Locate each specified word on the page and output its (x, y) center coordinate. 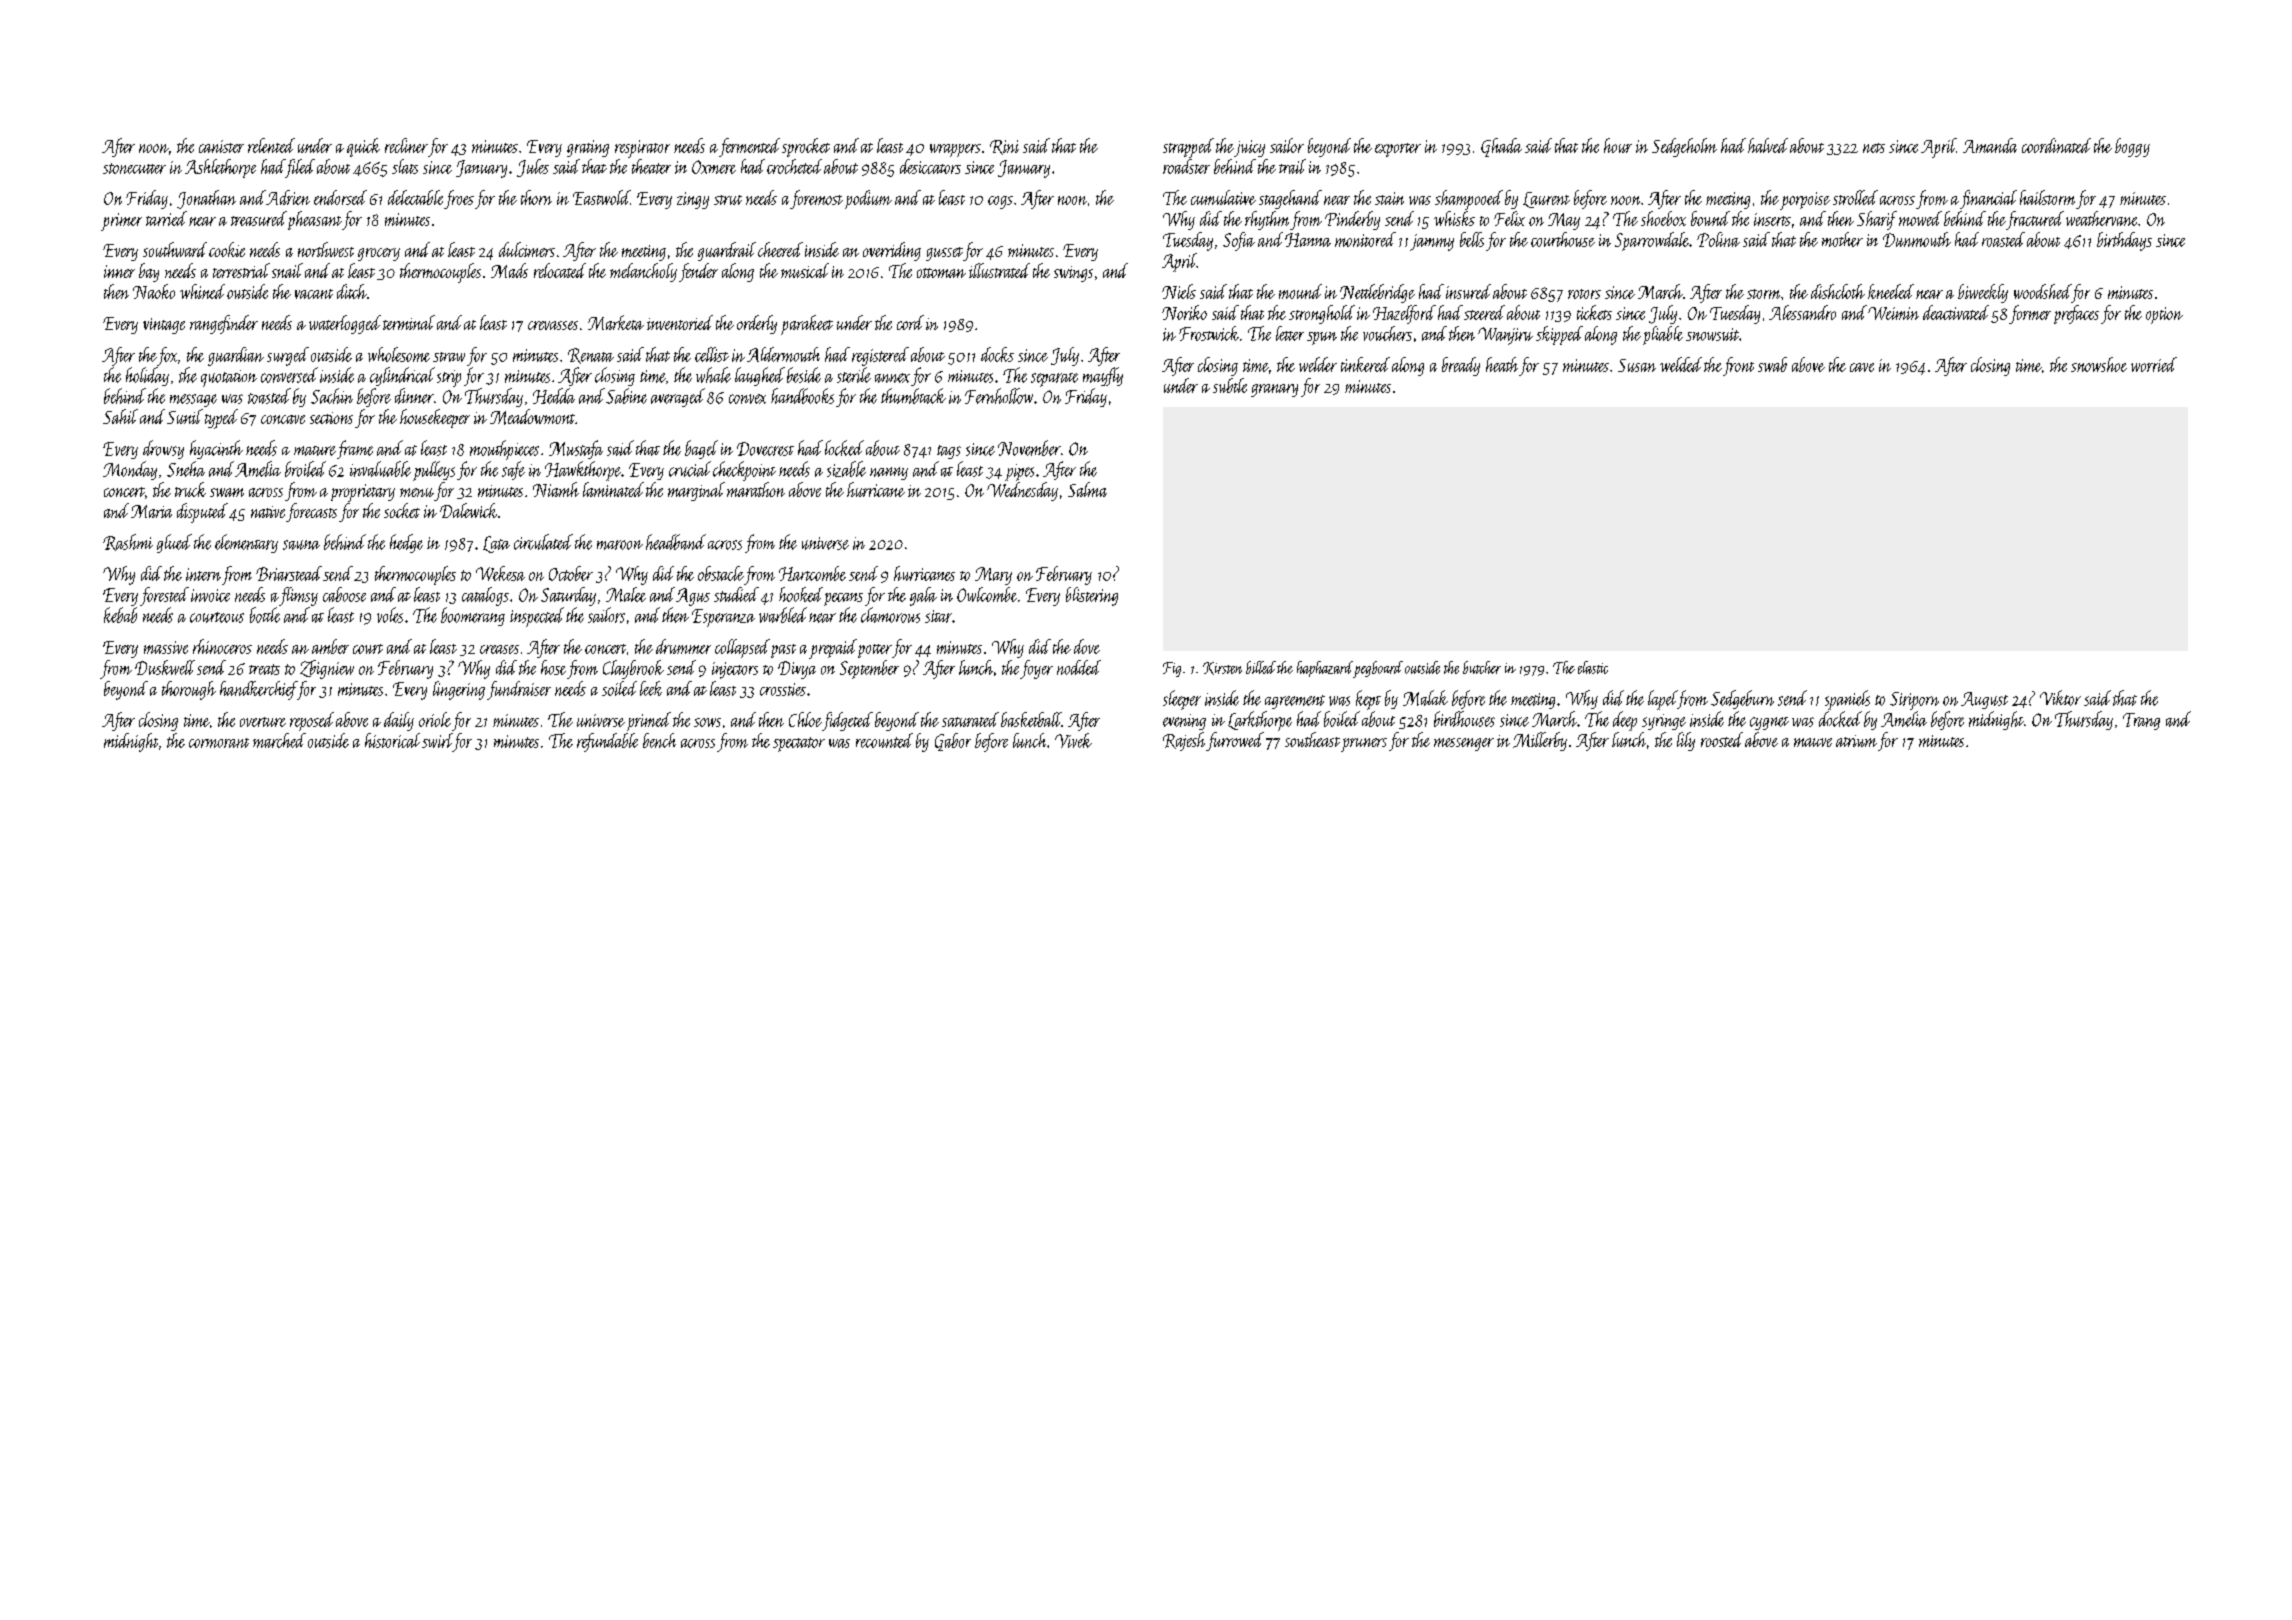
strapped (1188, 148)
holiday (147, 376)
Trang (2141, 721)
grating (588, 148)
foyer (1036, 669)
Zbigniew (327, 669)
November (1029, 448)
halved (1768, 145)
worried (2154, 364)
